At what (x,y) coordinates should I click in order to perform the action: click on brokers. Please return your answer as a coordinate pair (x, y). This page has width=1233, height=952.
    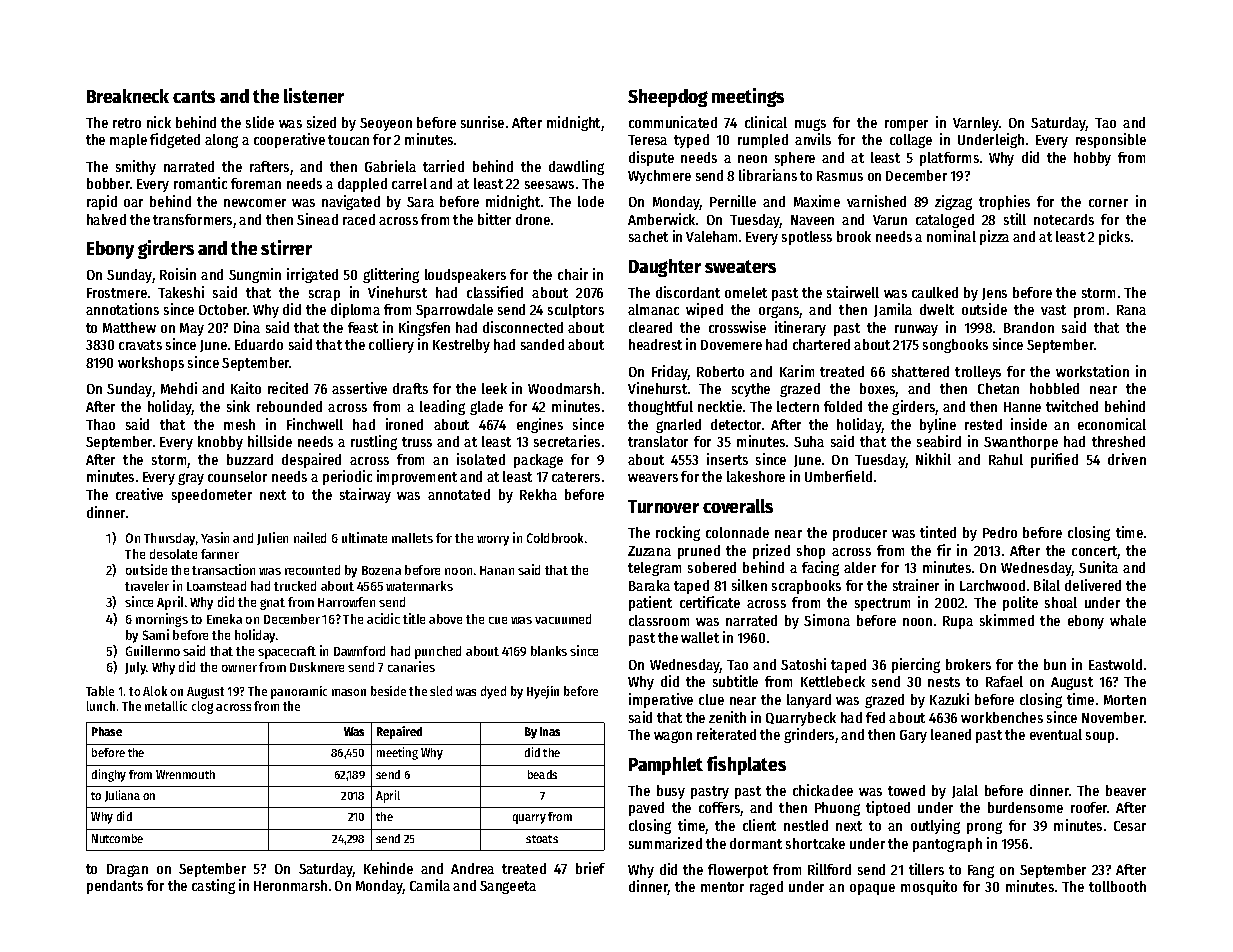
    Looking at the image, I should click on (968, 664).
